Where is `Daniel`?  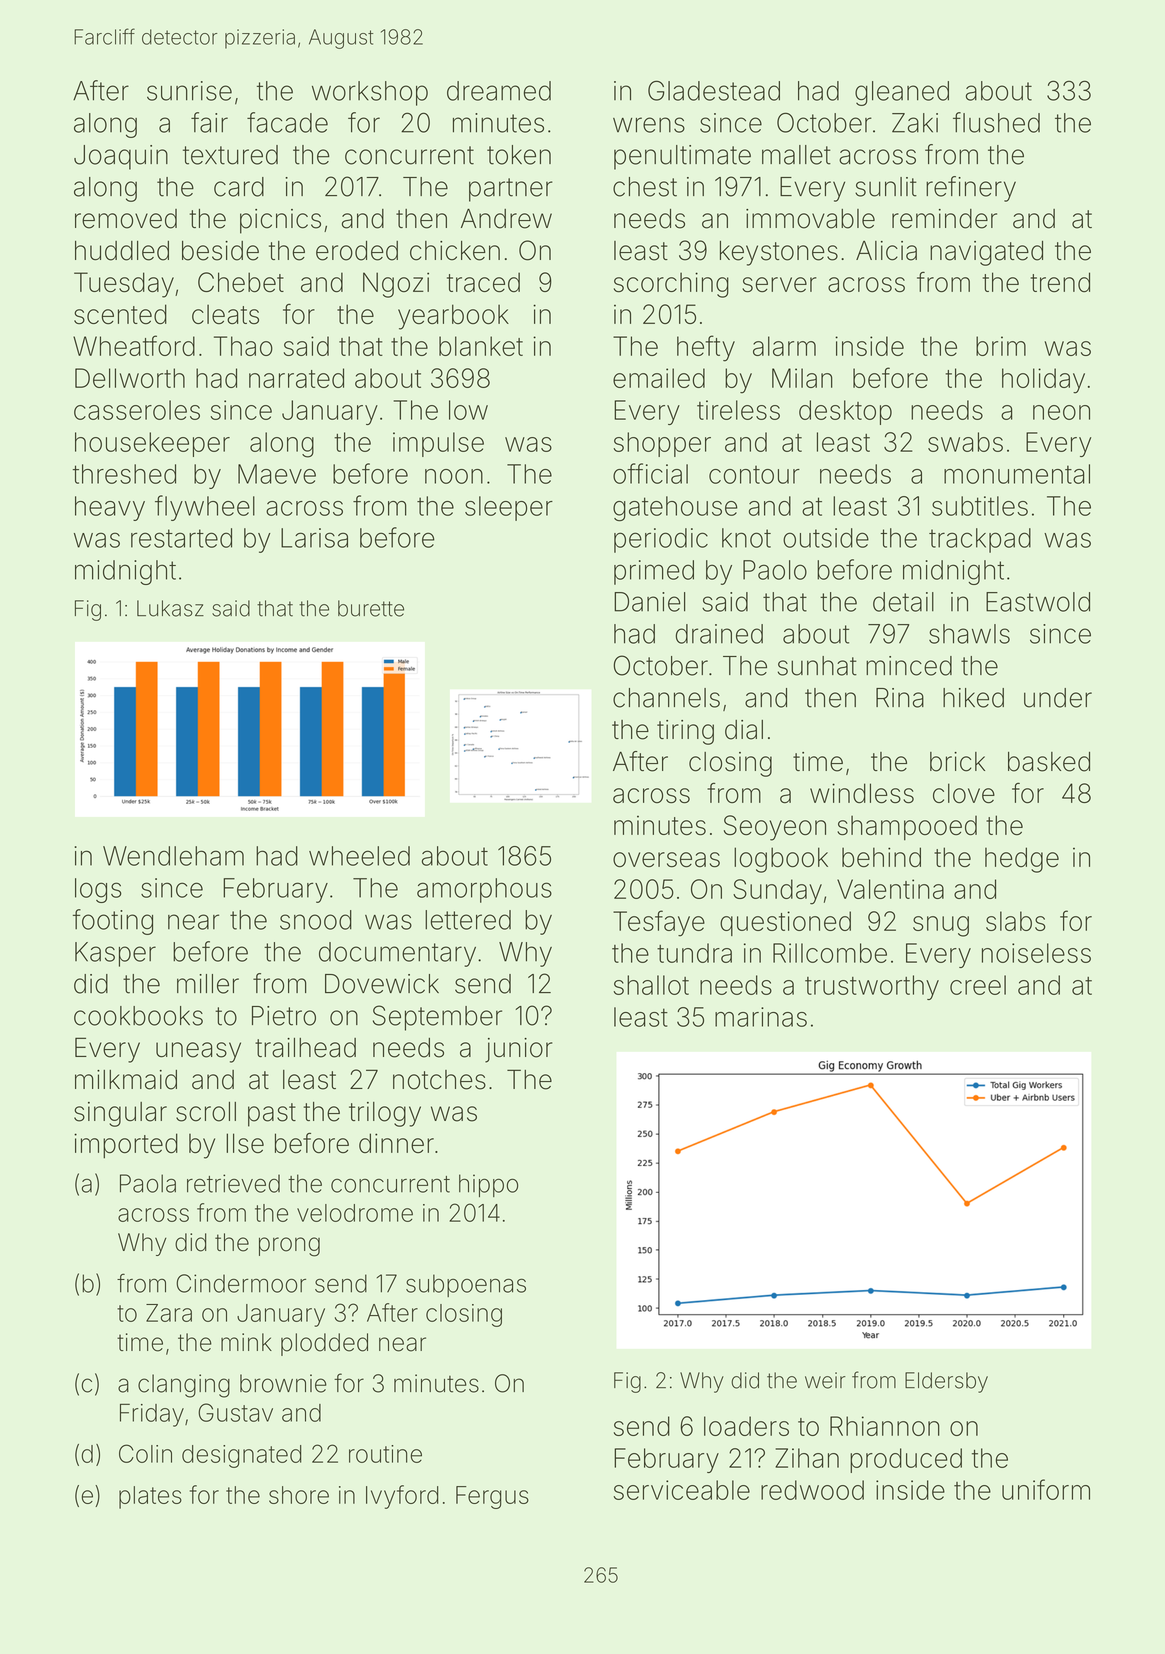
Daniel is located at coordinates (649, 602).
